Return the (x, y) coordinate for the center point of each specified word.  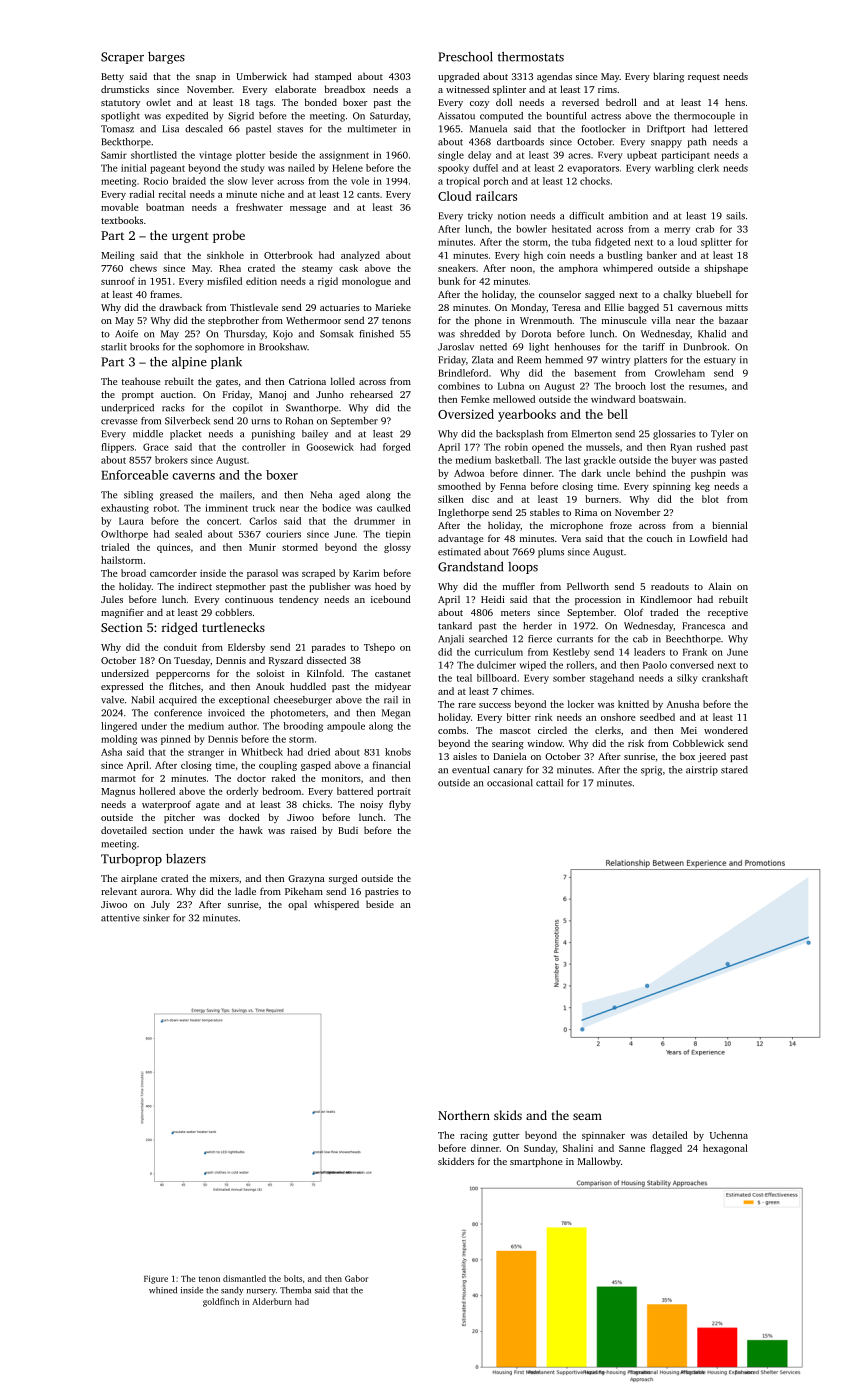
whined (163, 1290)
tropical (463, 182)
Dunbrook (705, 347)
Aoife (126, 334)
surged (343, 879)
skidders (456, 1161)
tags (264, 104)
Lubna (511, 386)
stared (734, 770)
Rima (586, 512)
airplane (139, 879)
